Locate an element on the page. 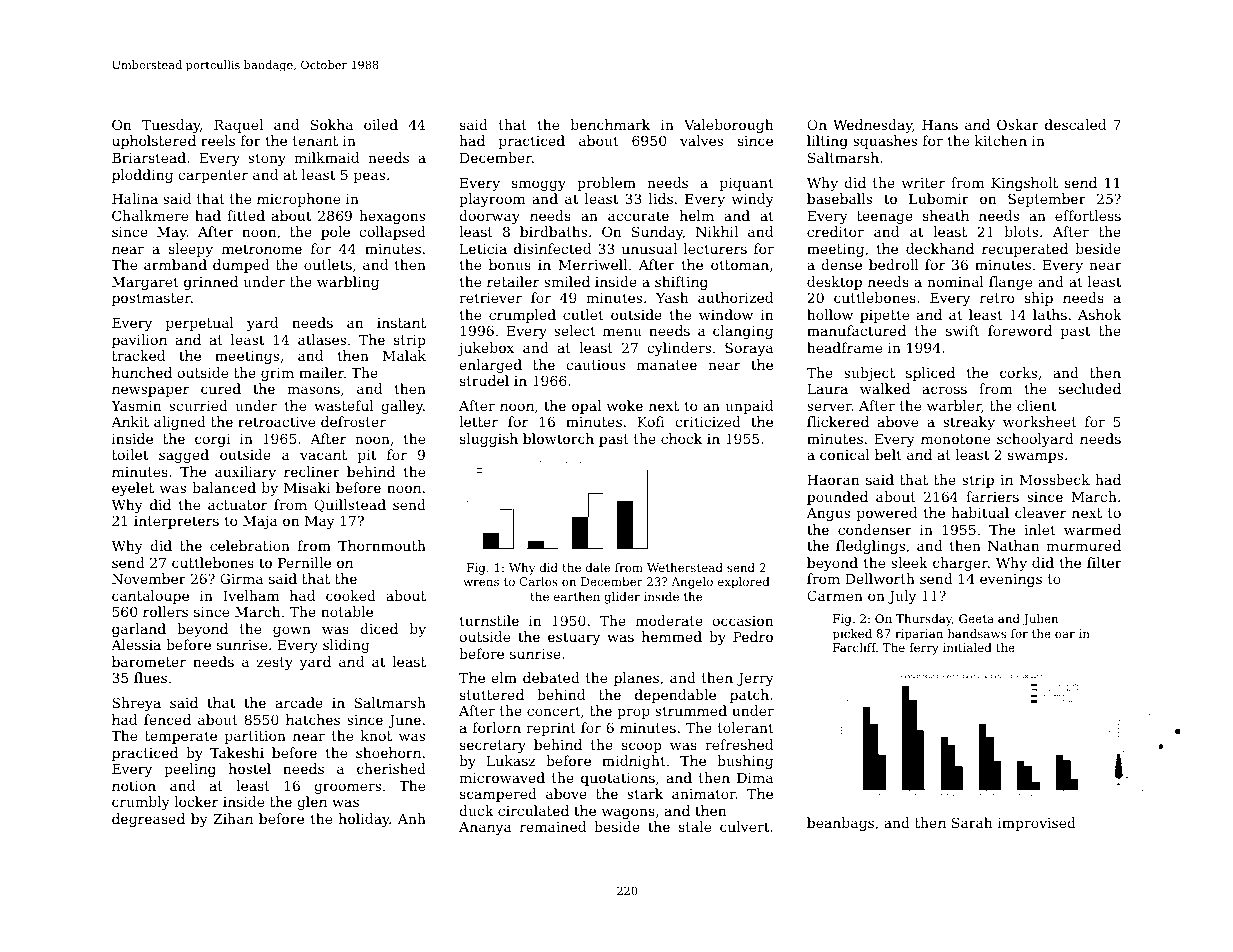 Image resolution: width=1233 pixels, height=952 pixels. corks is located at coordinates (1018, 372).
